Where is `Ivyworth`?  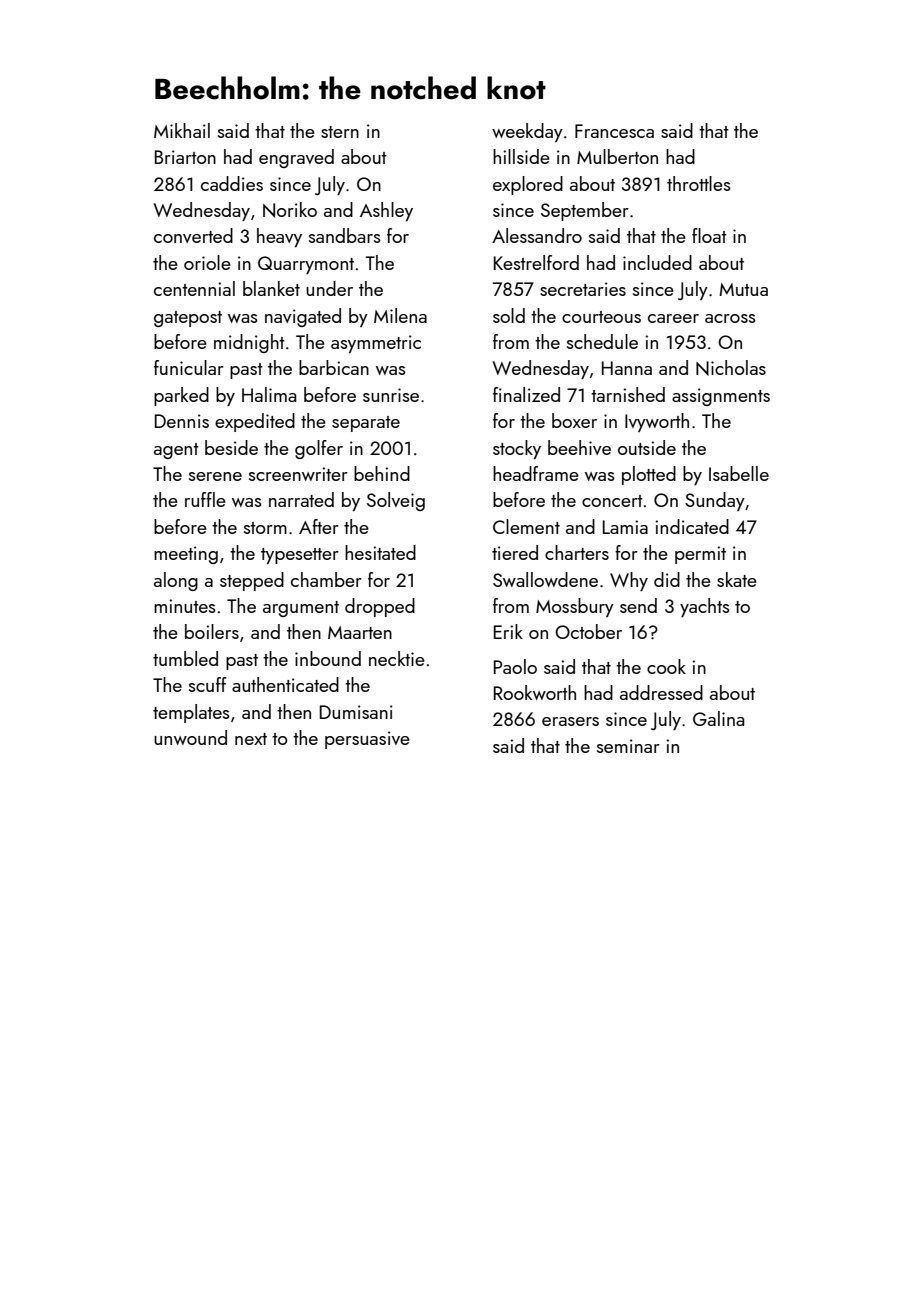 Ivyworth is located at coordinates (657, 422).
